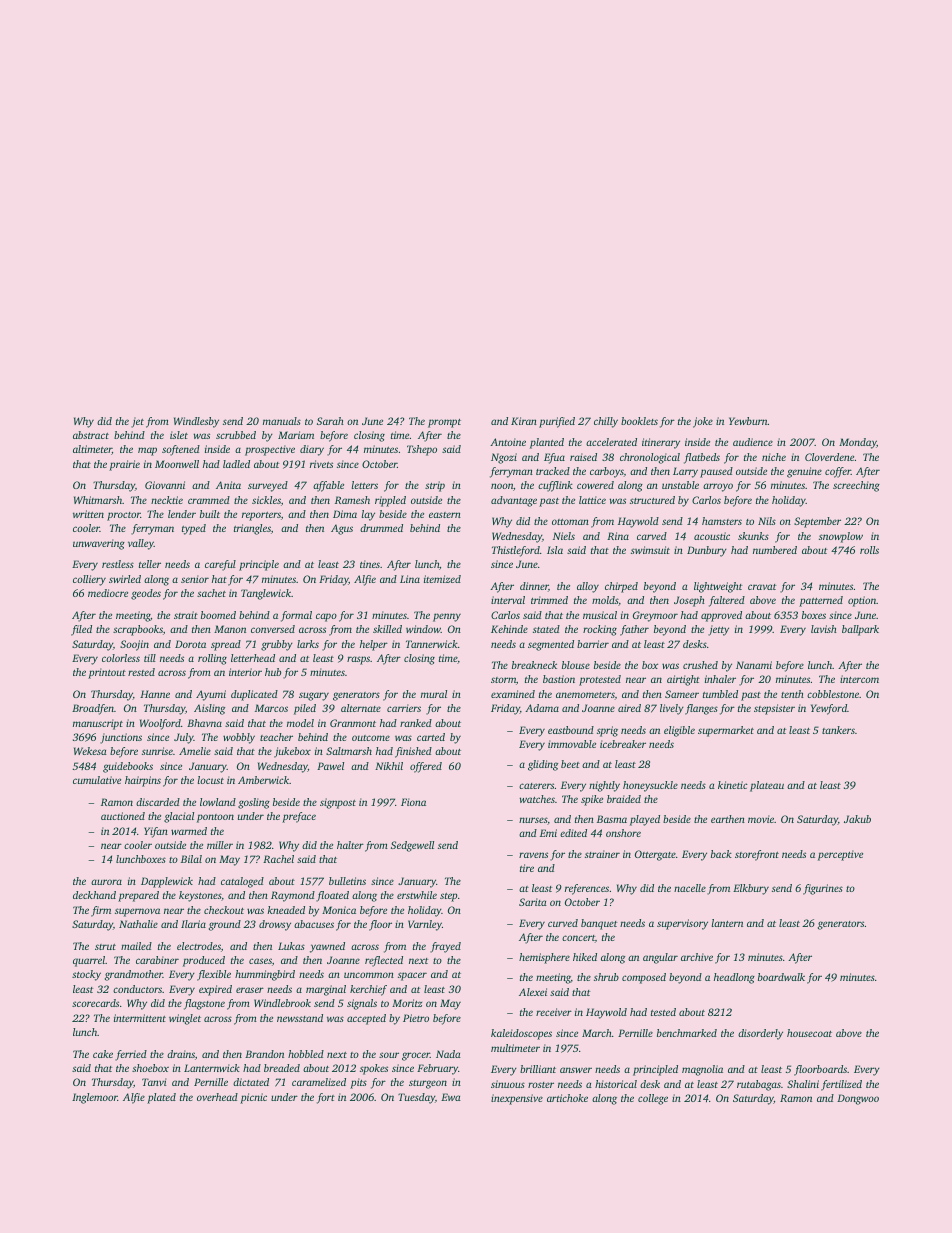 Image resolution: width=952 pixels, height=1233 pixels. What do you see at coordinates (679, 731) in the image?
I see `eligible` at bounding box center [679, 731].
